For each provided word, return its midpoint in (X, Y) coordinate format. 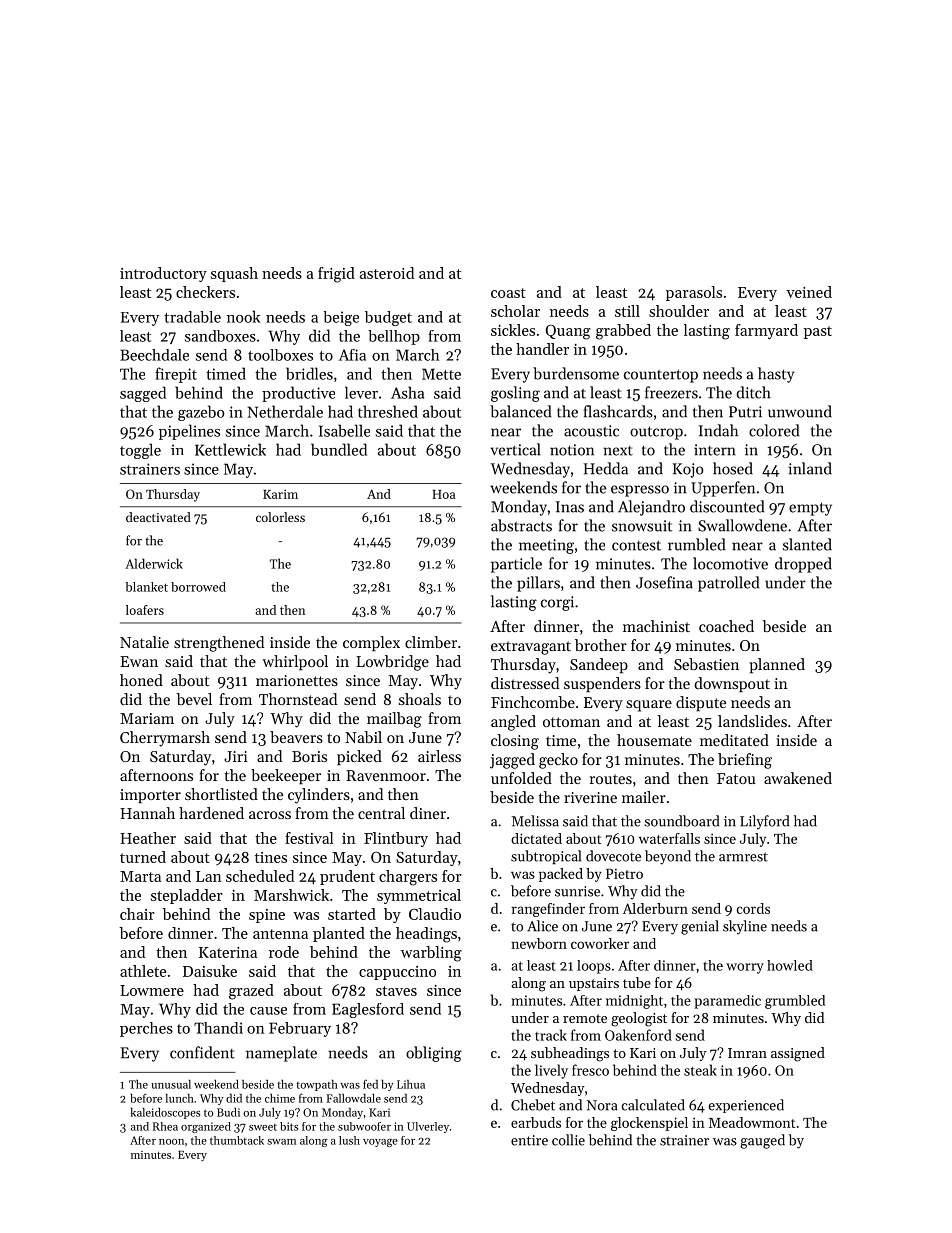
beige (341, 318)
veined (809, 292)
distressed (525, 683)
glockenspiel (649, 1124)
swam (281, 1142)
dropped (803, 565)
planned (777, 665)
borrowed (198, 587)
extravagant (531, 648)
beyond (668, 857)
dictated (536, 838)
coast (508, 293)
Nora (602, 1105)
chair (137, 914)
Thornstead (298, 699)
